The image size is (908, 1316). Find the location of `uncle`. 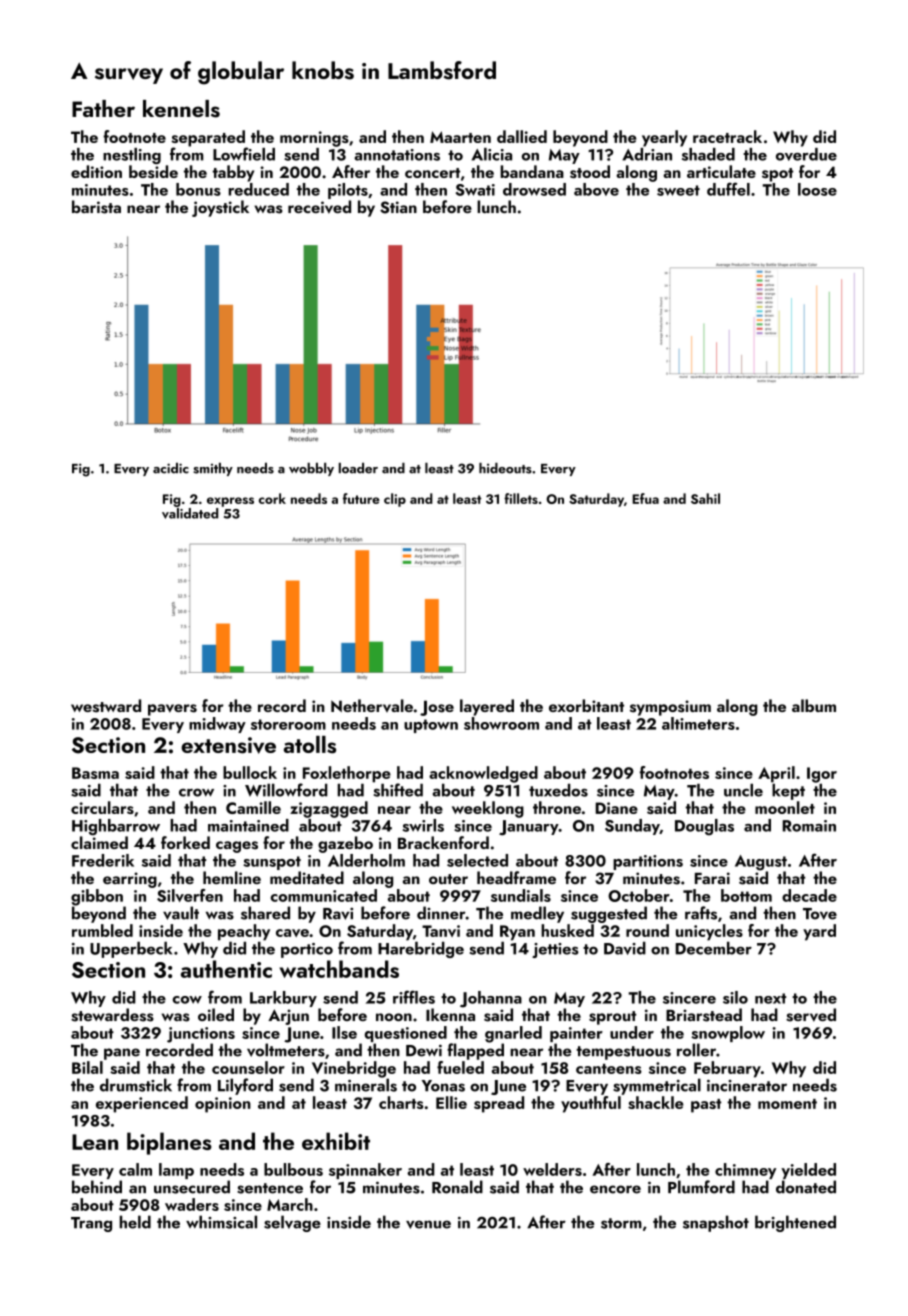

uncle is located at coordinates (743, 790).
